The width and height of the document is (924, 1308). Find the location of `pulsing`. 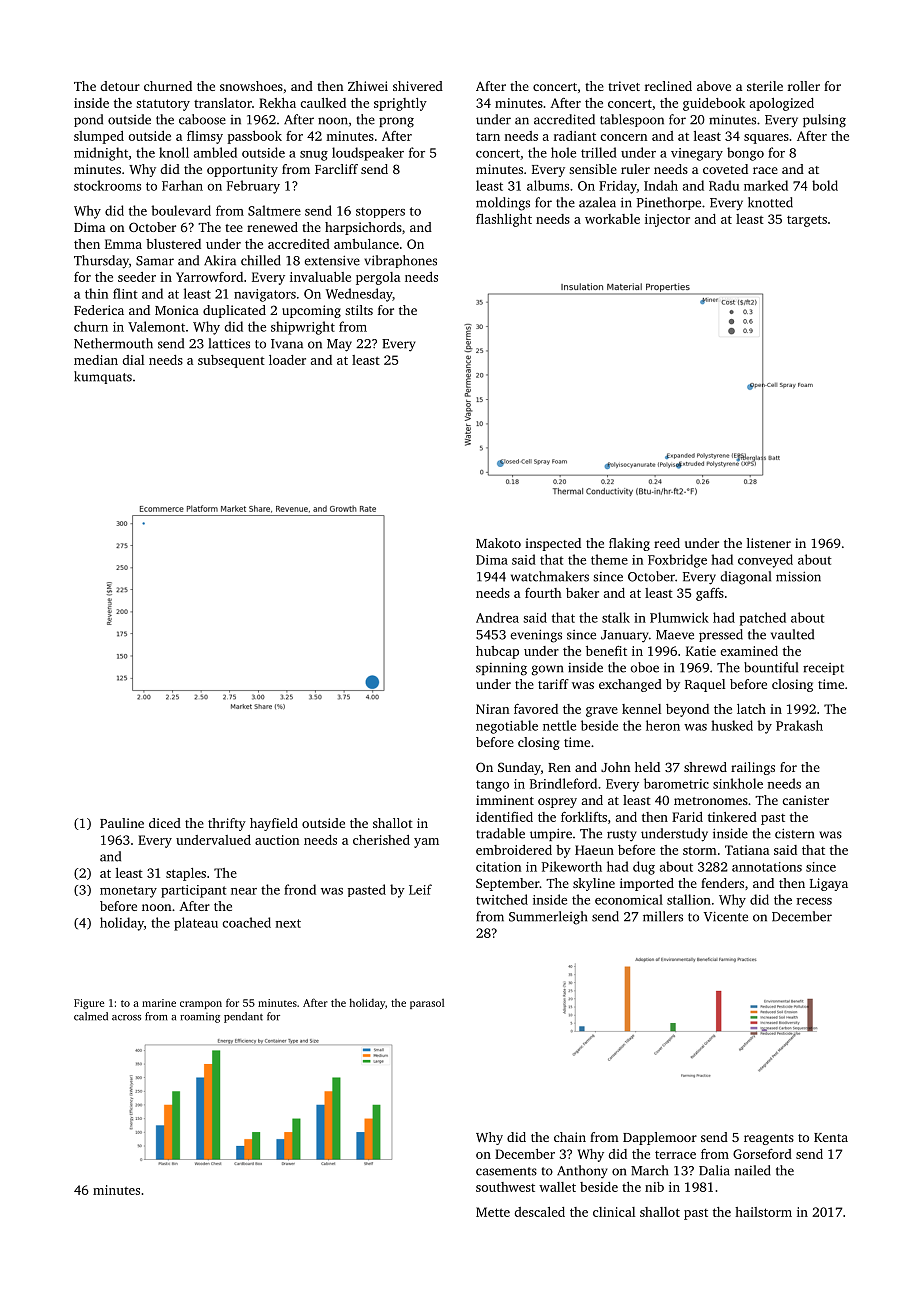

pulsing is located at coordinates (824, 121).
